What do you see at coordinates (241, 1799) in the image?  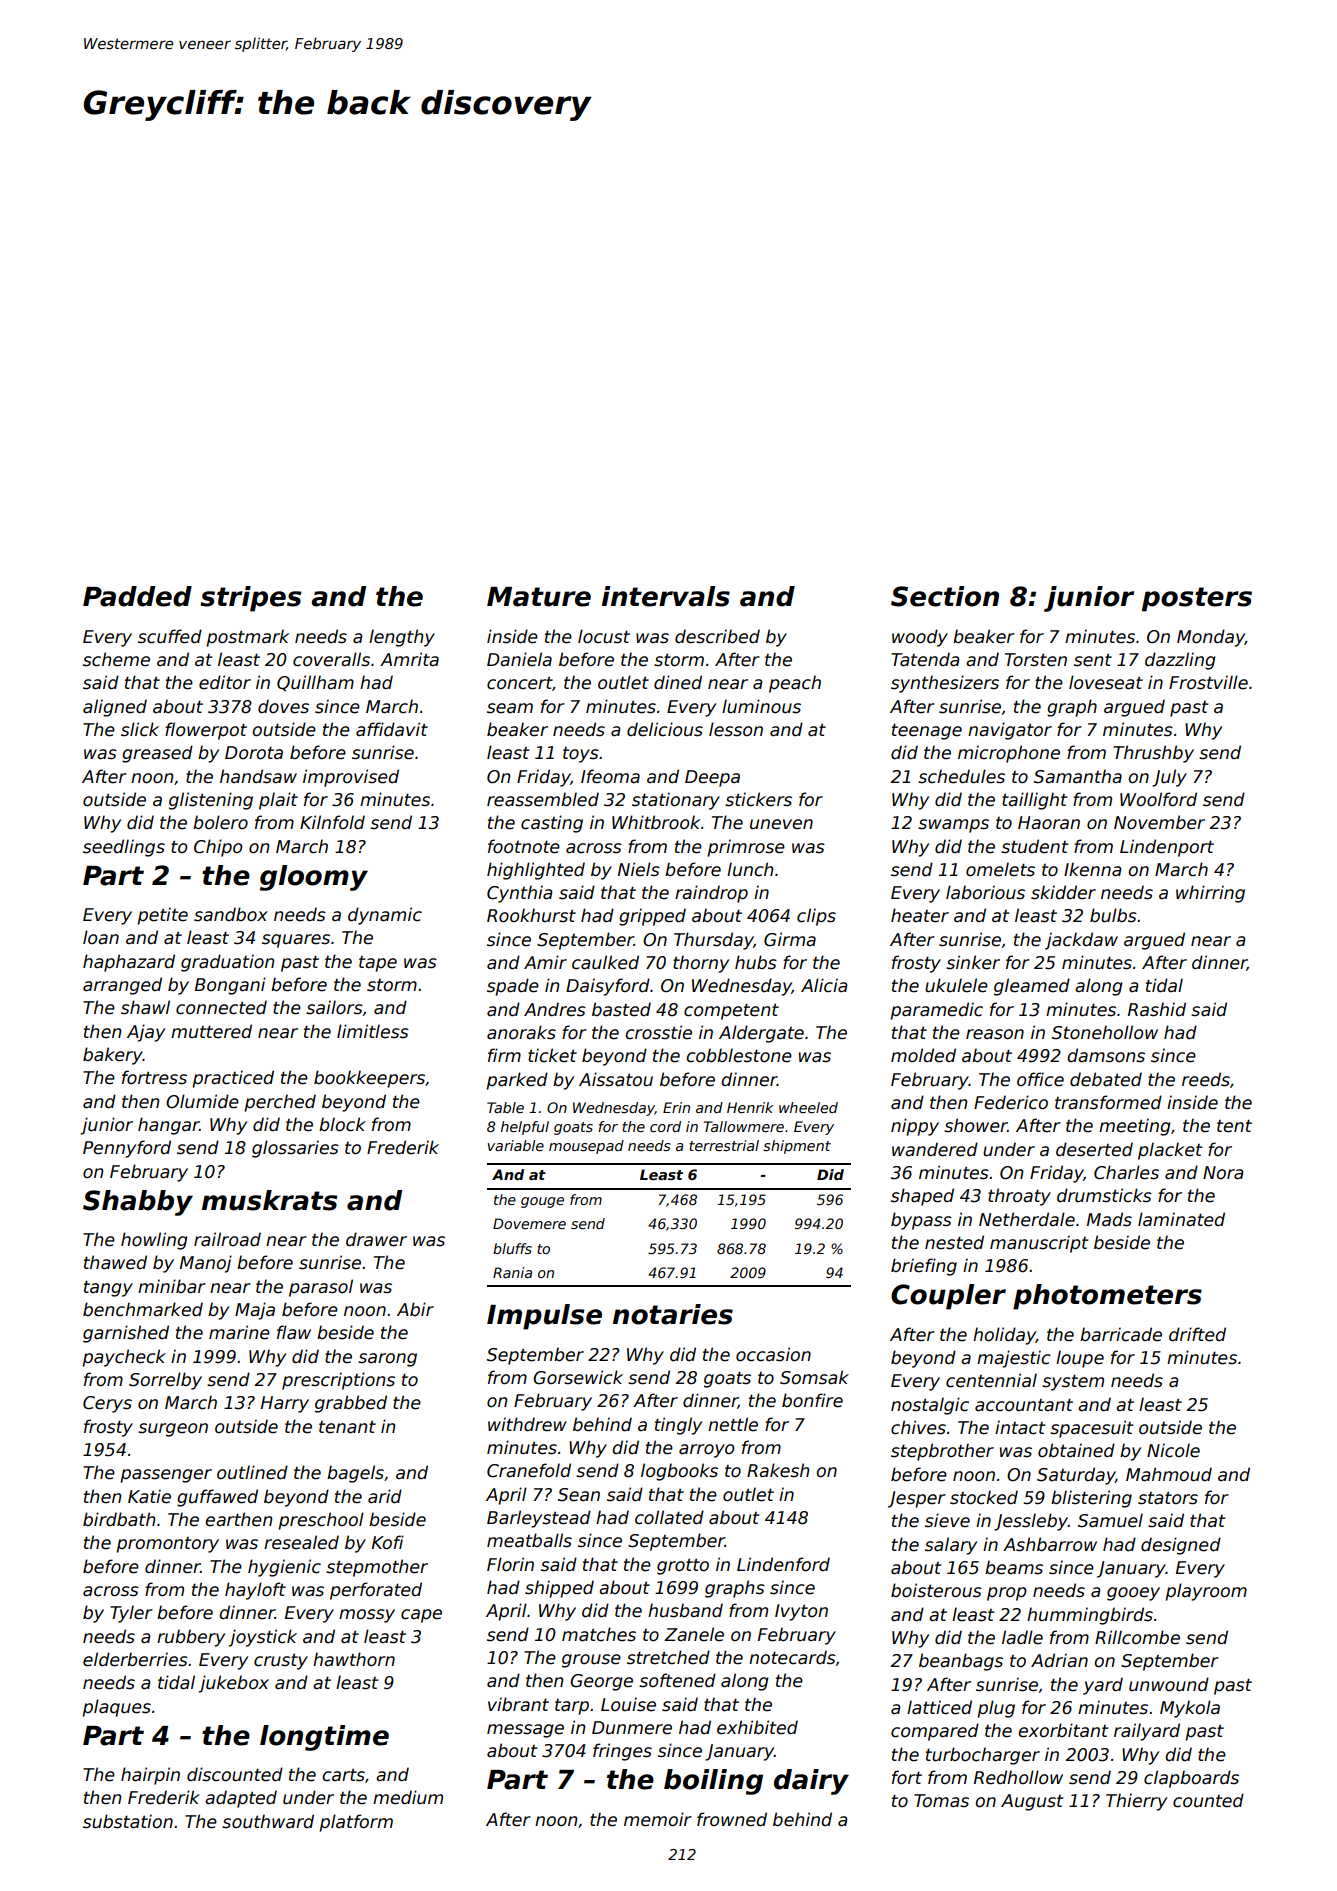 I see `adapted` at bounding box center [241, 1799].
